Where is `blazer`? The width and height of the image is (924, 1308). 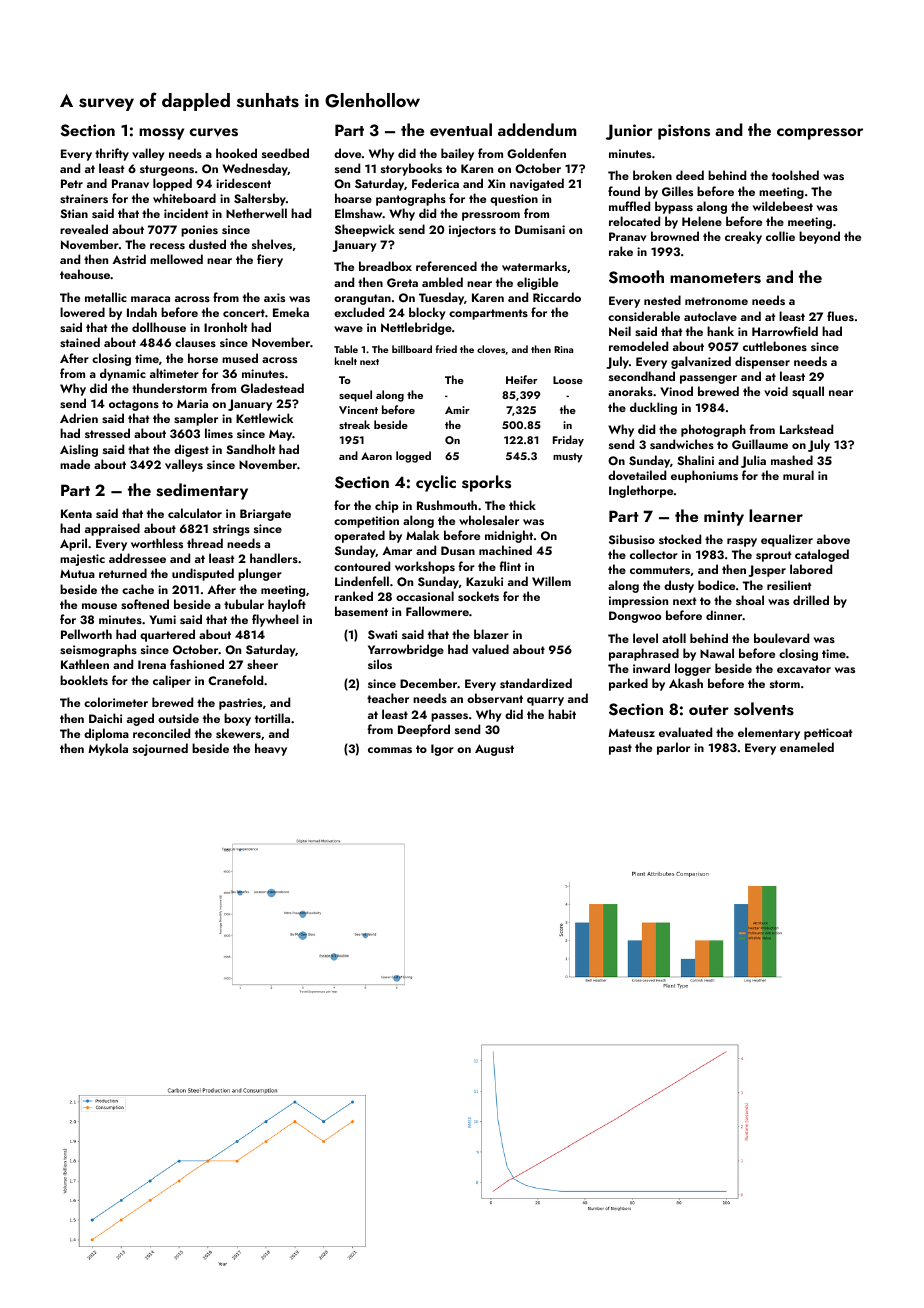 blazer is located at coordinates (491, 634).
